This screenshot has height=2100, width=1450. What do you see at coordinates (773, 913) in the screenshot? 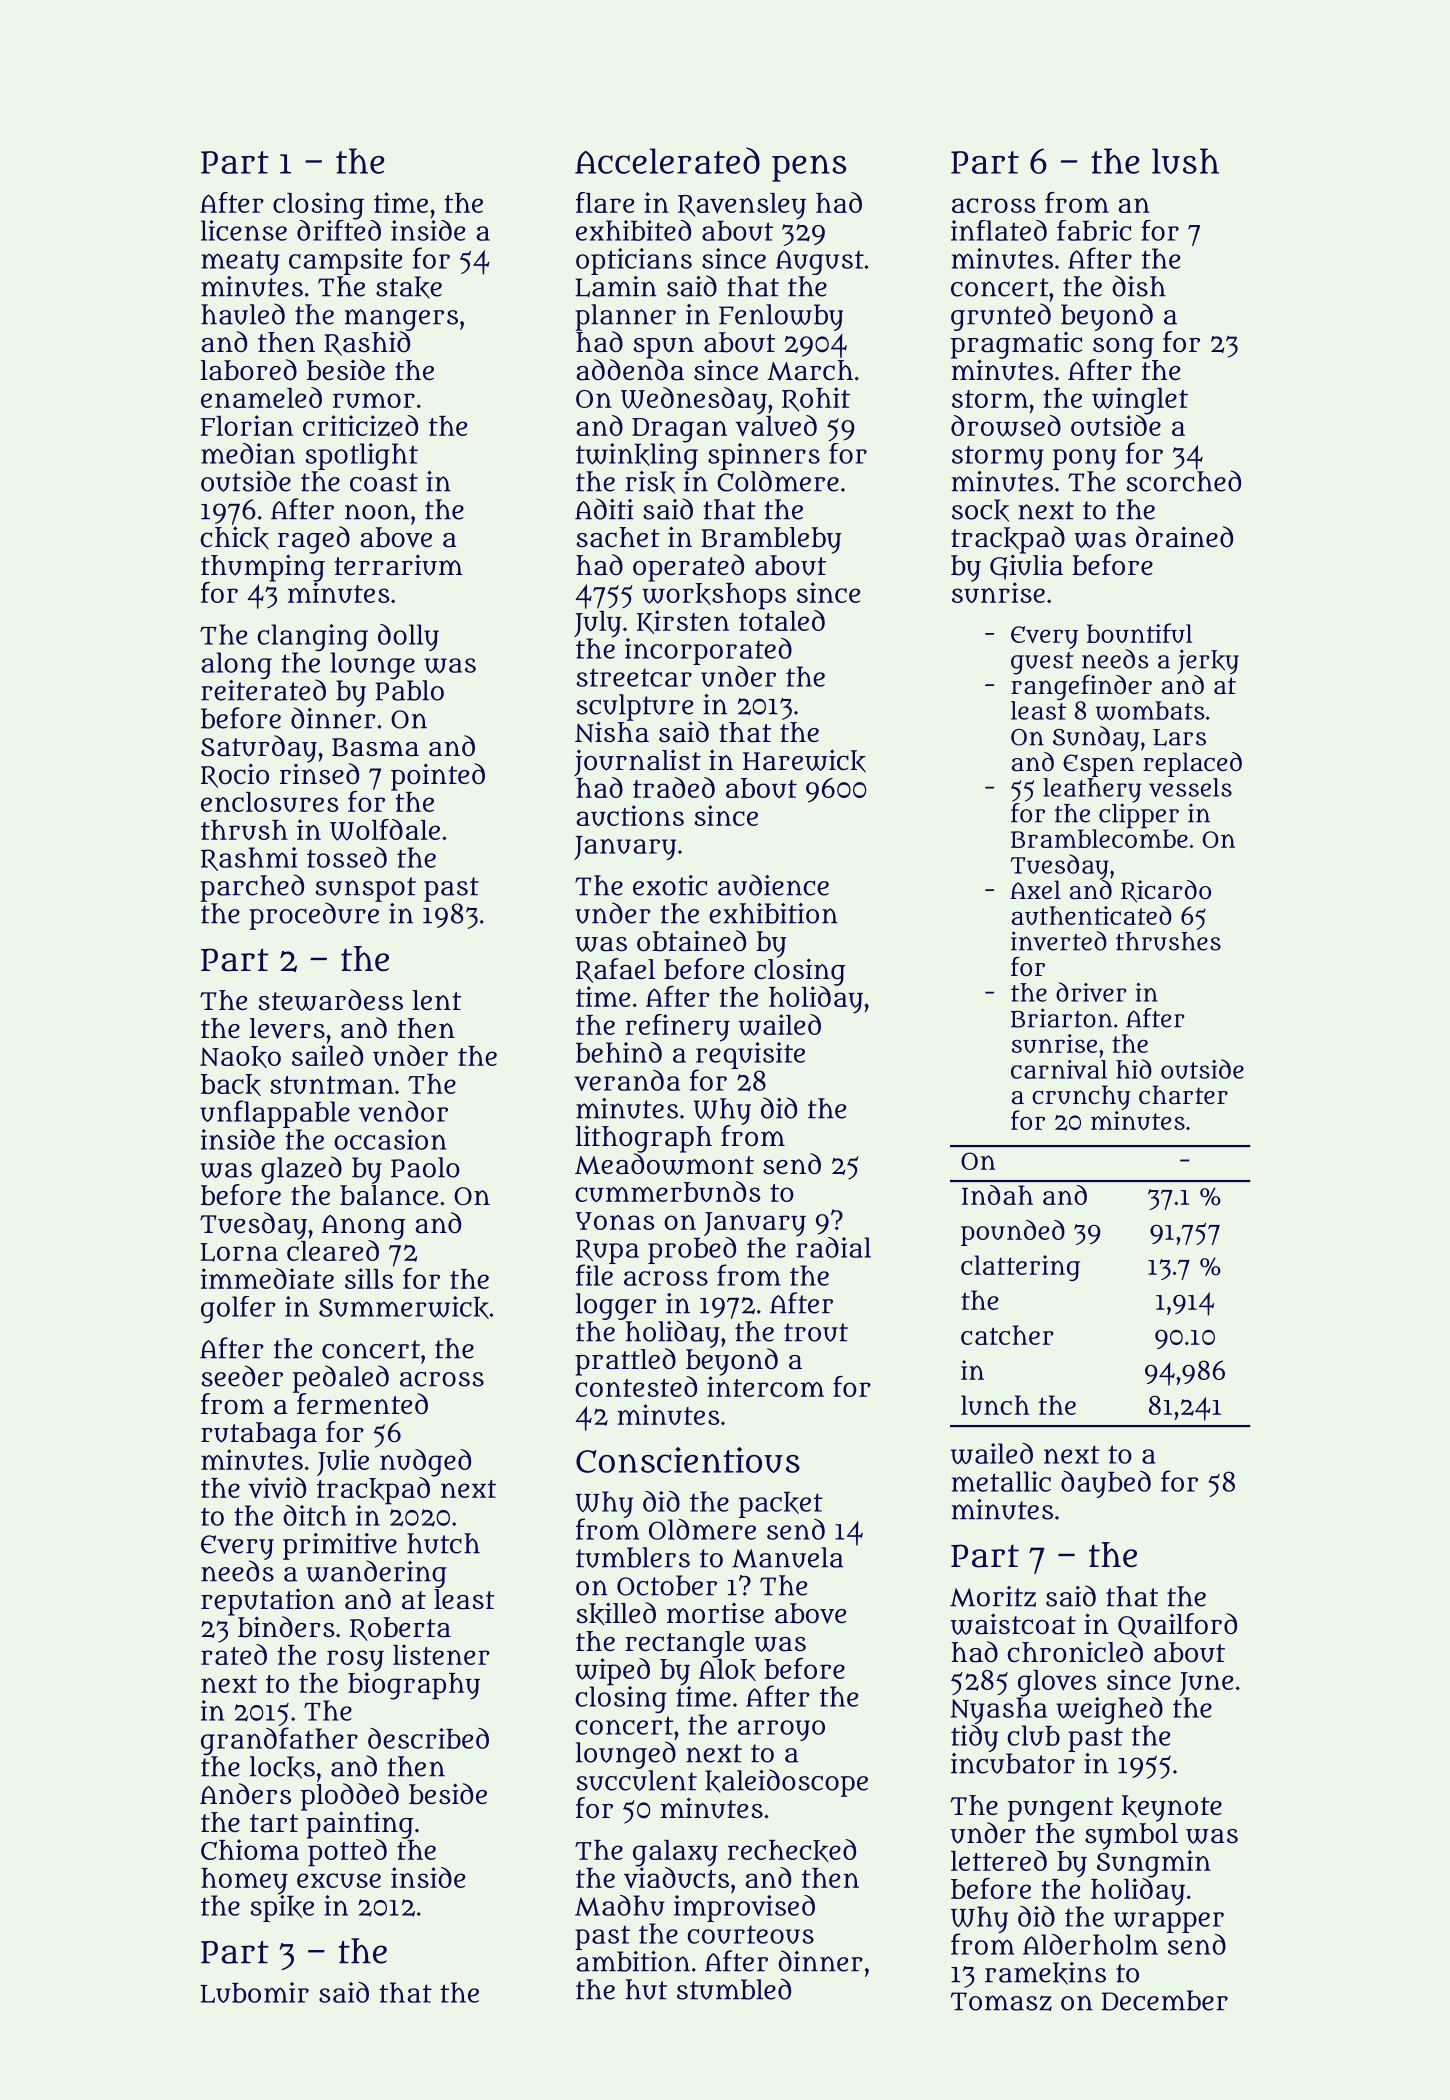
I see `exhibition` at bounding box center [773, 913].
